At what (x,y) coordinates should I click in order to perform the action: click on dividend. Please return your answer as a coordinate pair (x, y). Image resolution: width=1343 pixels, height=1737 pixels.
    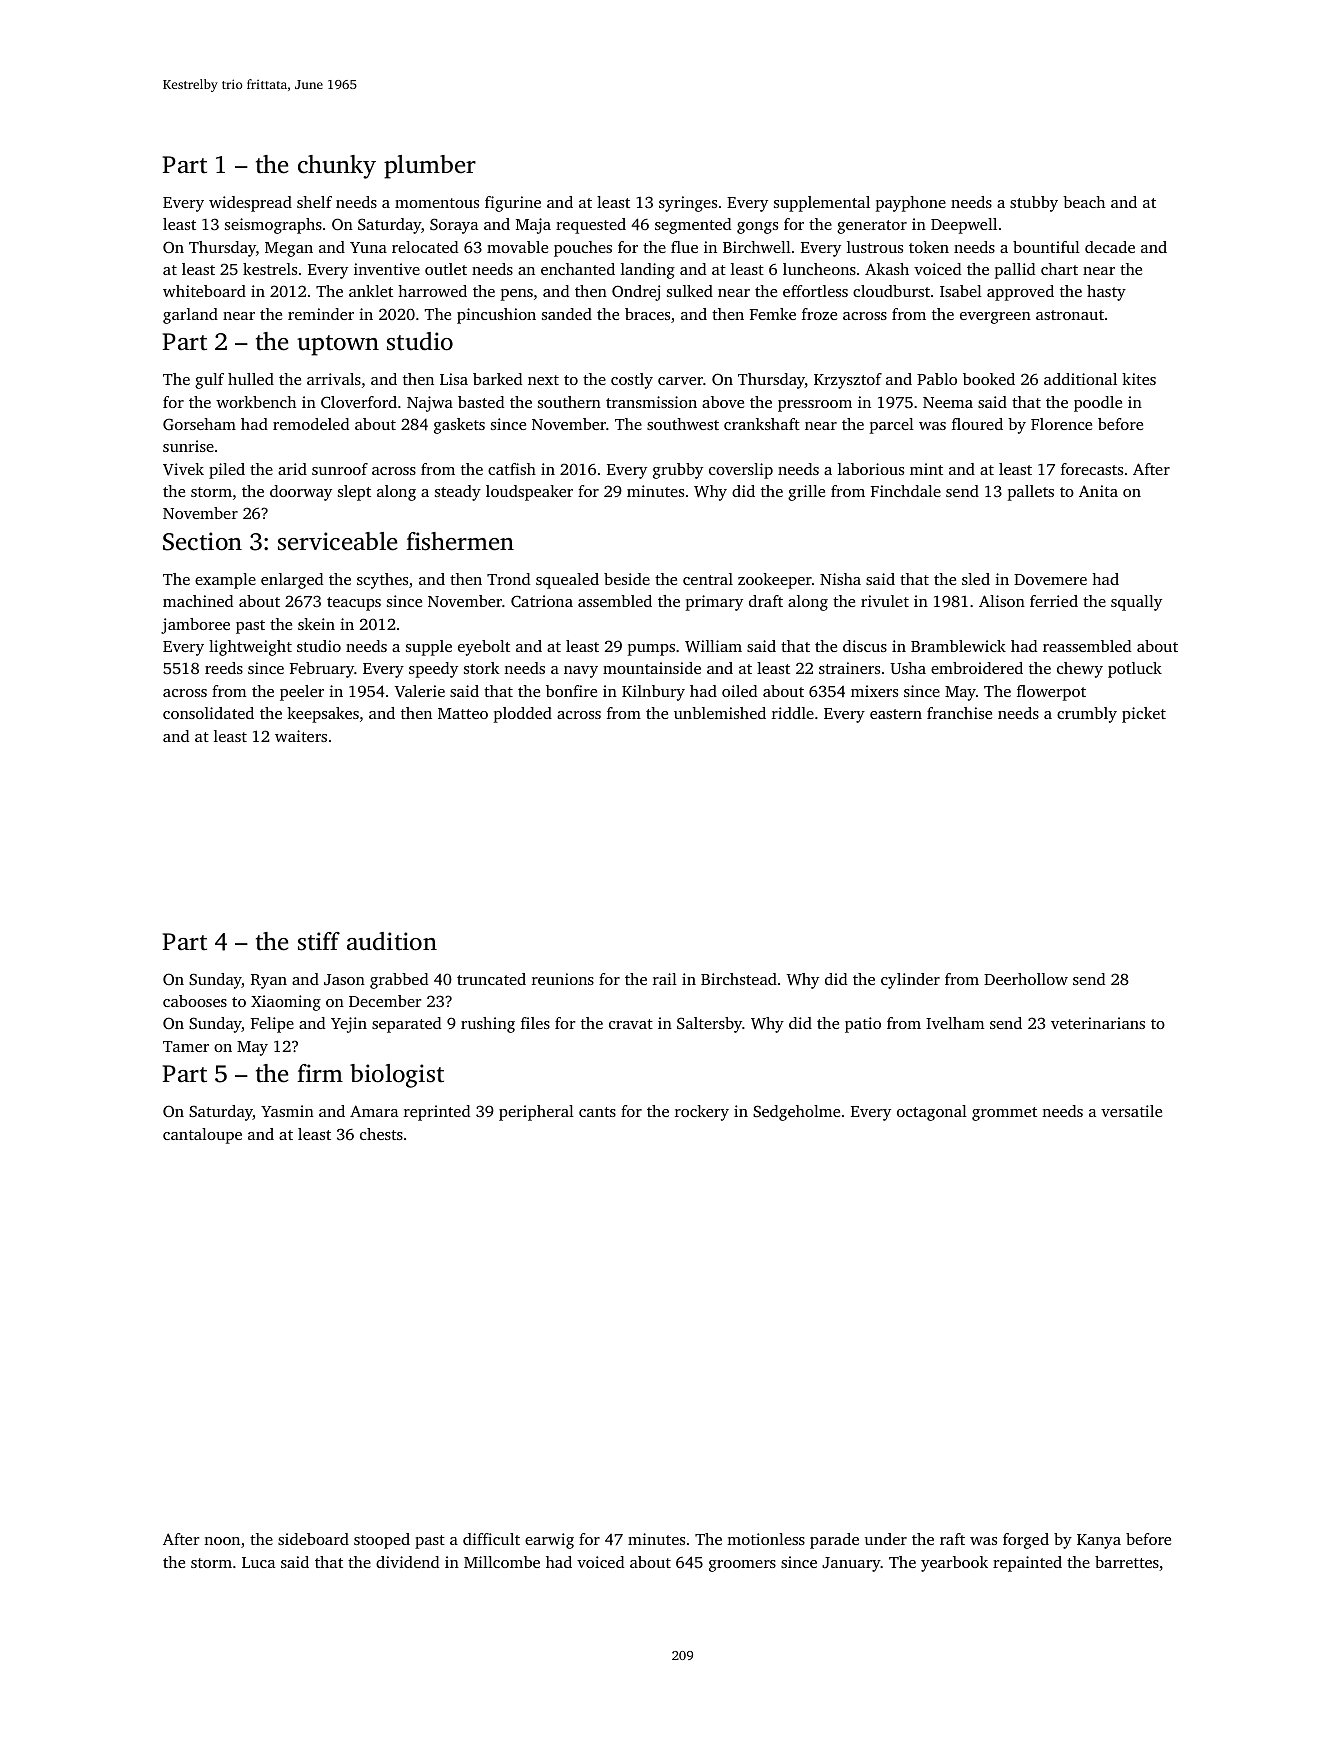
    Looking at the image, I should click on (407, 1562).
